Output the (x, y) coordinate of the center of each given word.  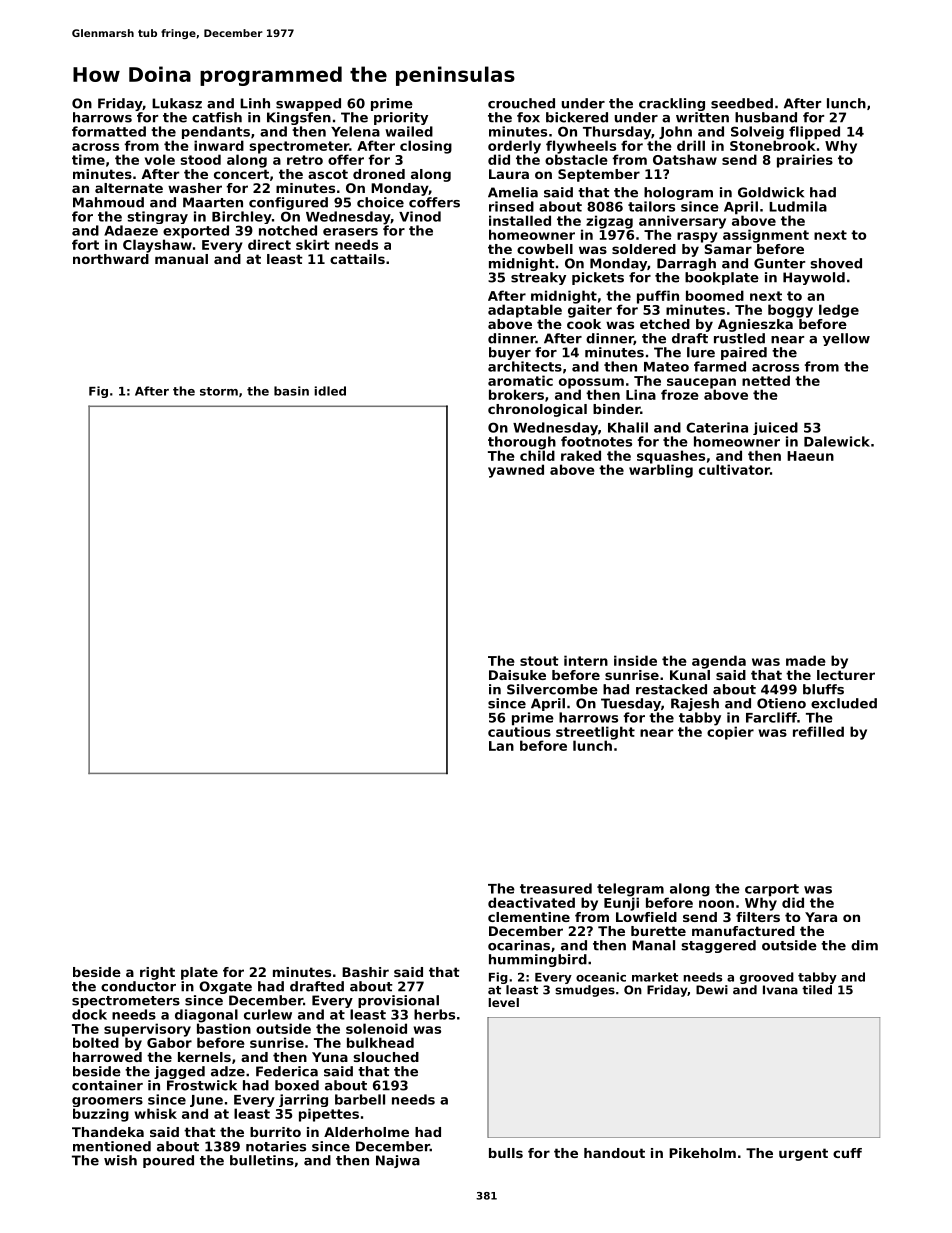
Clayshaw (157, 246)
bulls (506, 1153)
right (157, 973)
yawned (516, 471)
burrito (275, 1132)
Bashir (365, 972)
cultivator (734, 469)
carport (772, 890)
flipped (814, 133)
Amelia (513, 192)
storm (219, 391)
